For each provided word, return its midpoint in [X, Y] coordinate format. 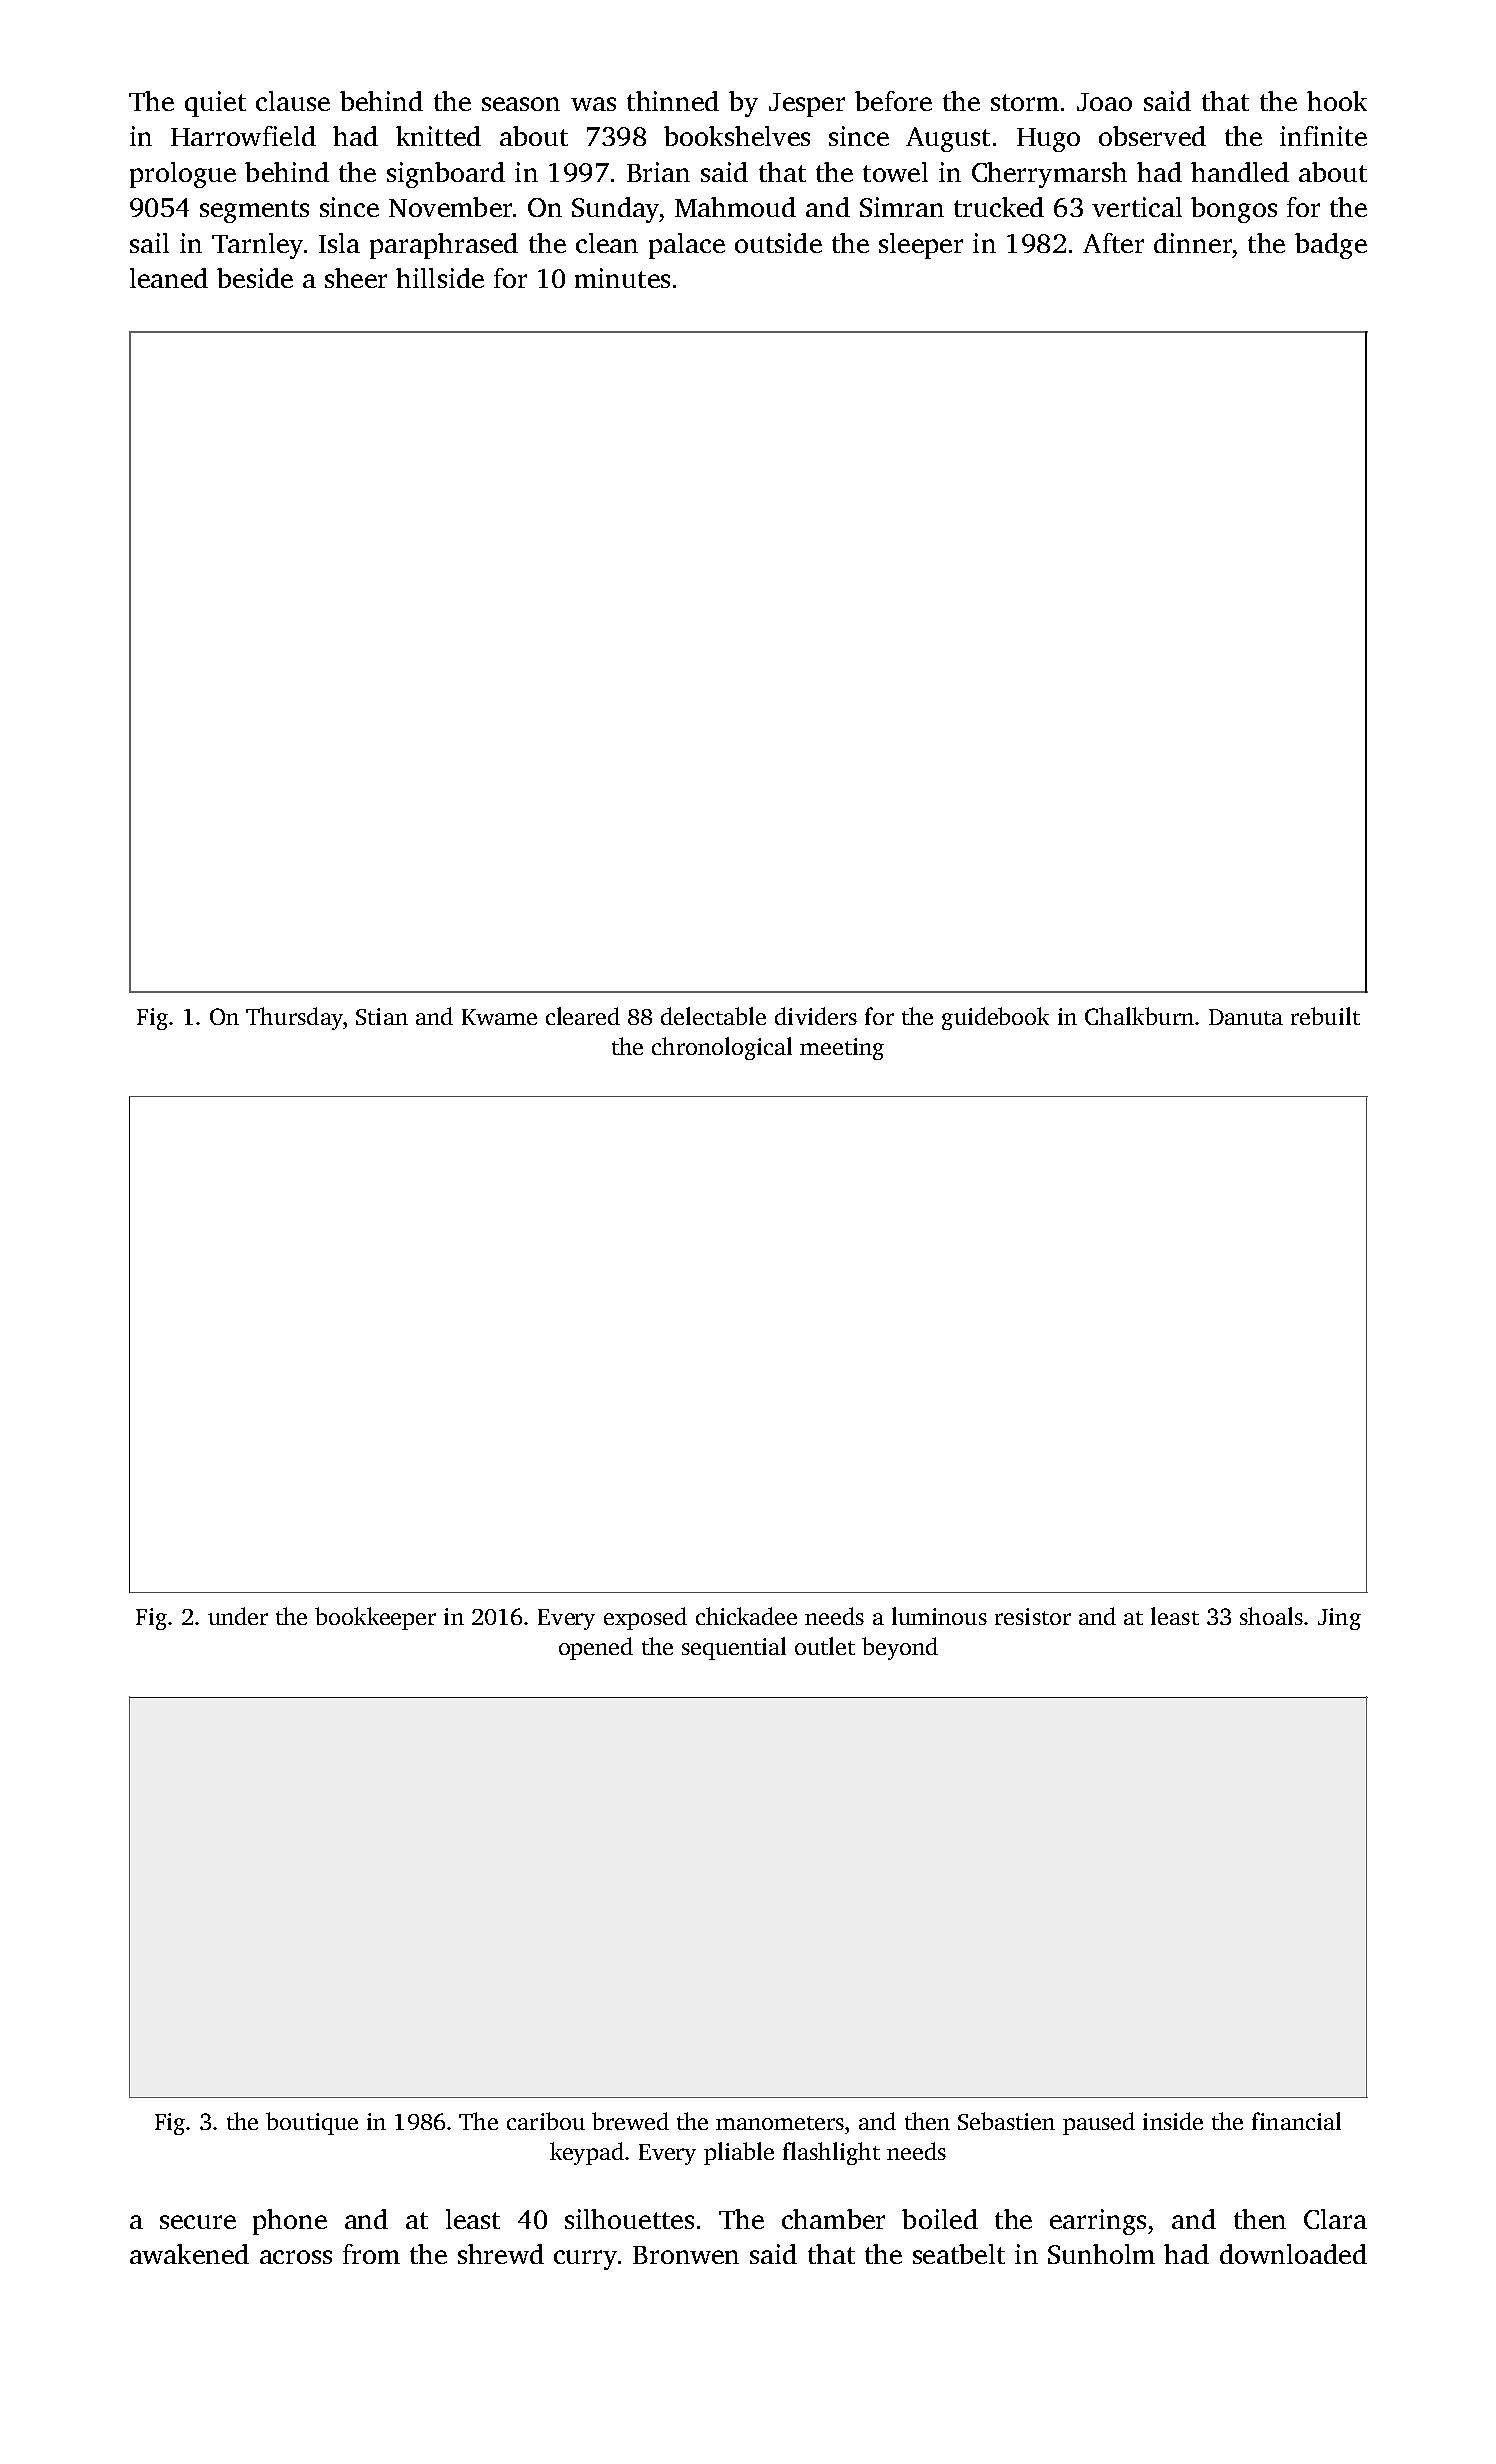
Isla [339, 243]
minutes [622, 278]
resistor [1033, 1616]
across [296, 2257]
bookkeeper [375, 1618]
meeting [842, 1049]
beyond [900, 1648]
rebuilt [1325, 1016]
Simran [902, 207]
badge [1331, 246]
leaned [169, 278]
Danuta [1246, 1017]
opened [596, 1648]
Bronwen [686, 2255]
